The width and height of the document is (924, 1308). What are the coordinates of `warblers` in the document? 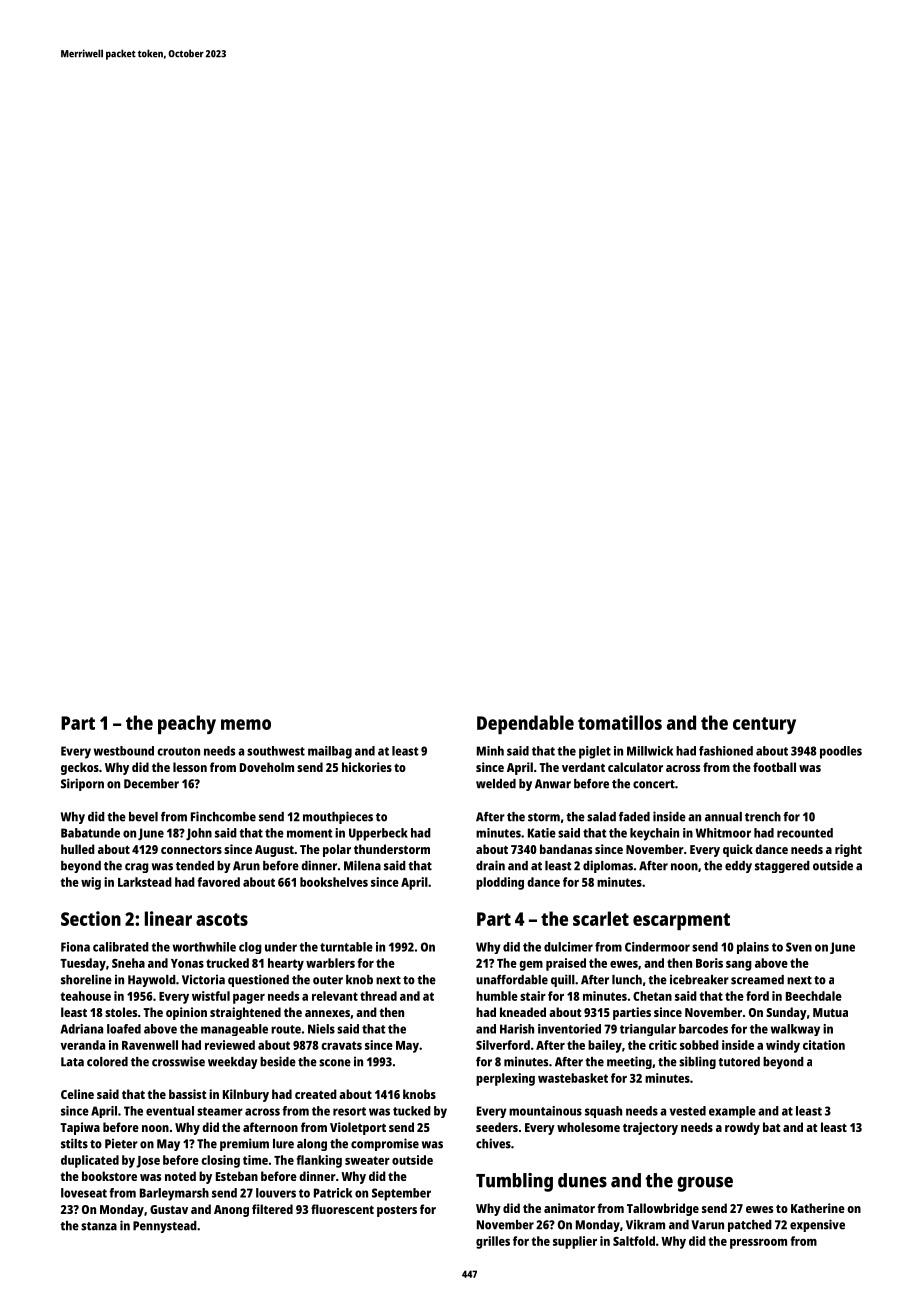 It's located at (330, 963).
